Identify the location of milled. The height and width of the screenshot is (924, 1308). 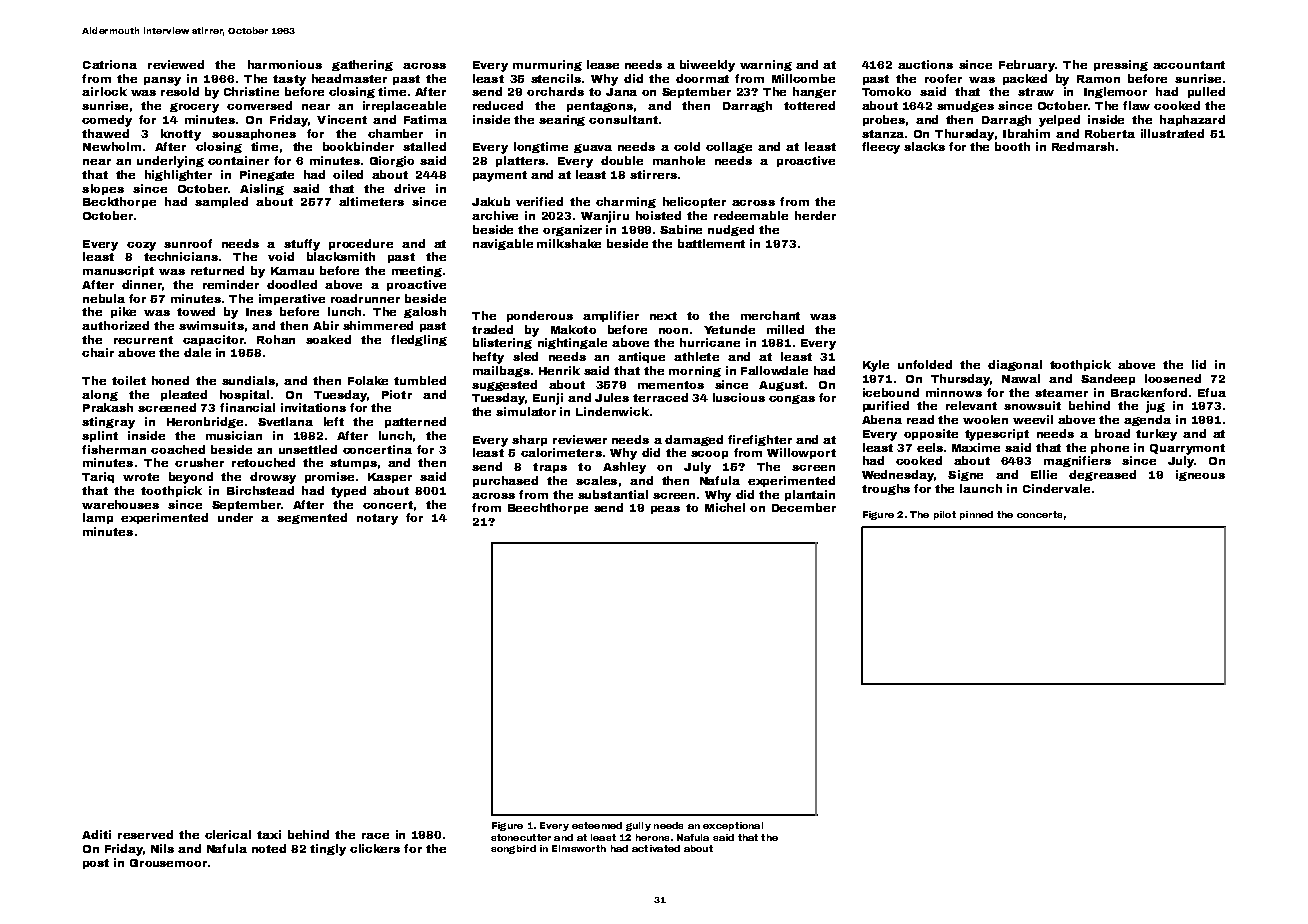
(785, 329).
